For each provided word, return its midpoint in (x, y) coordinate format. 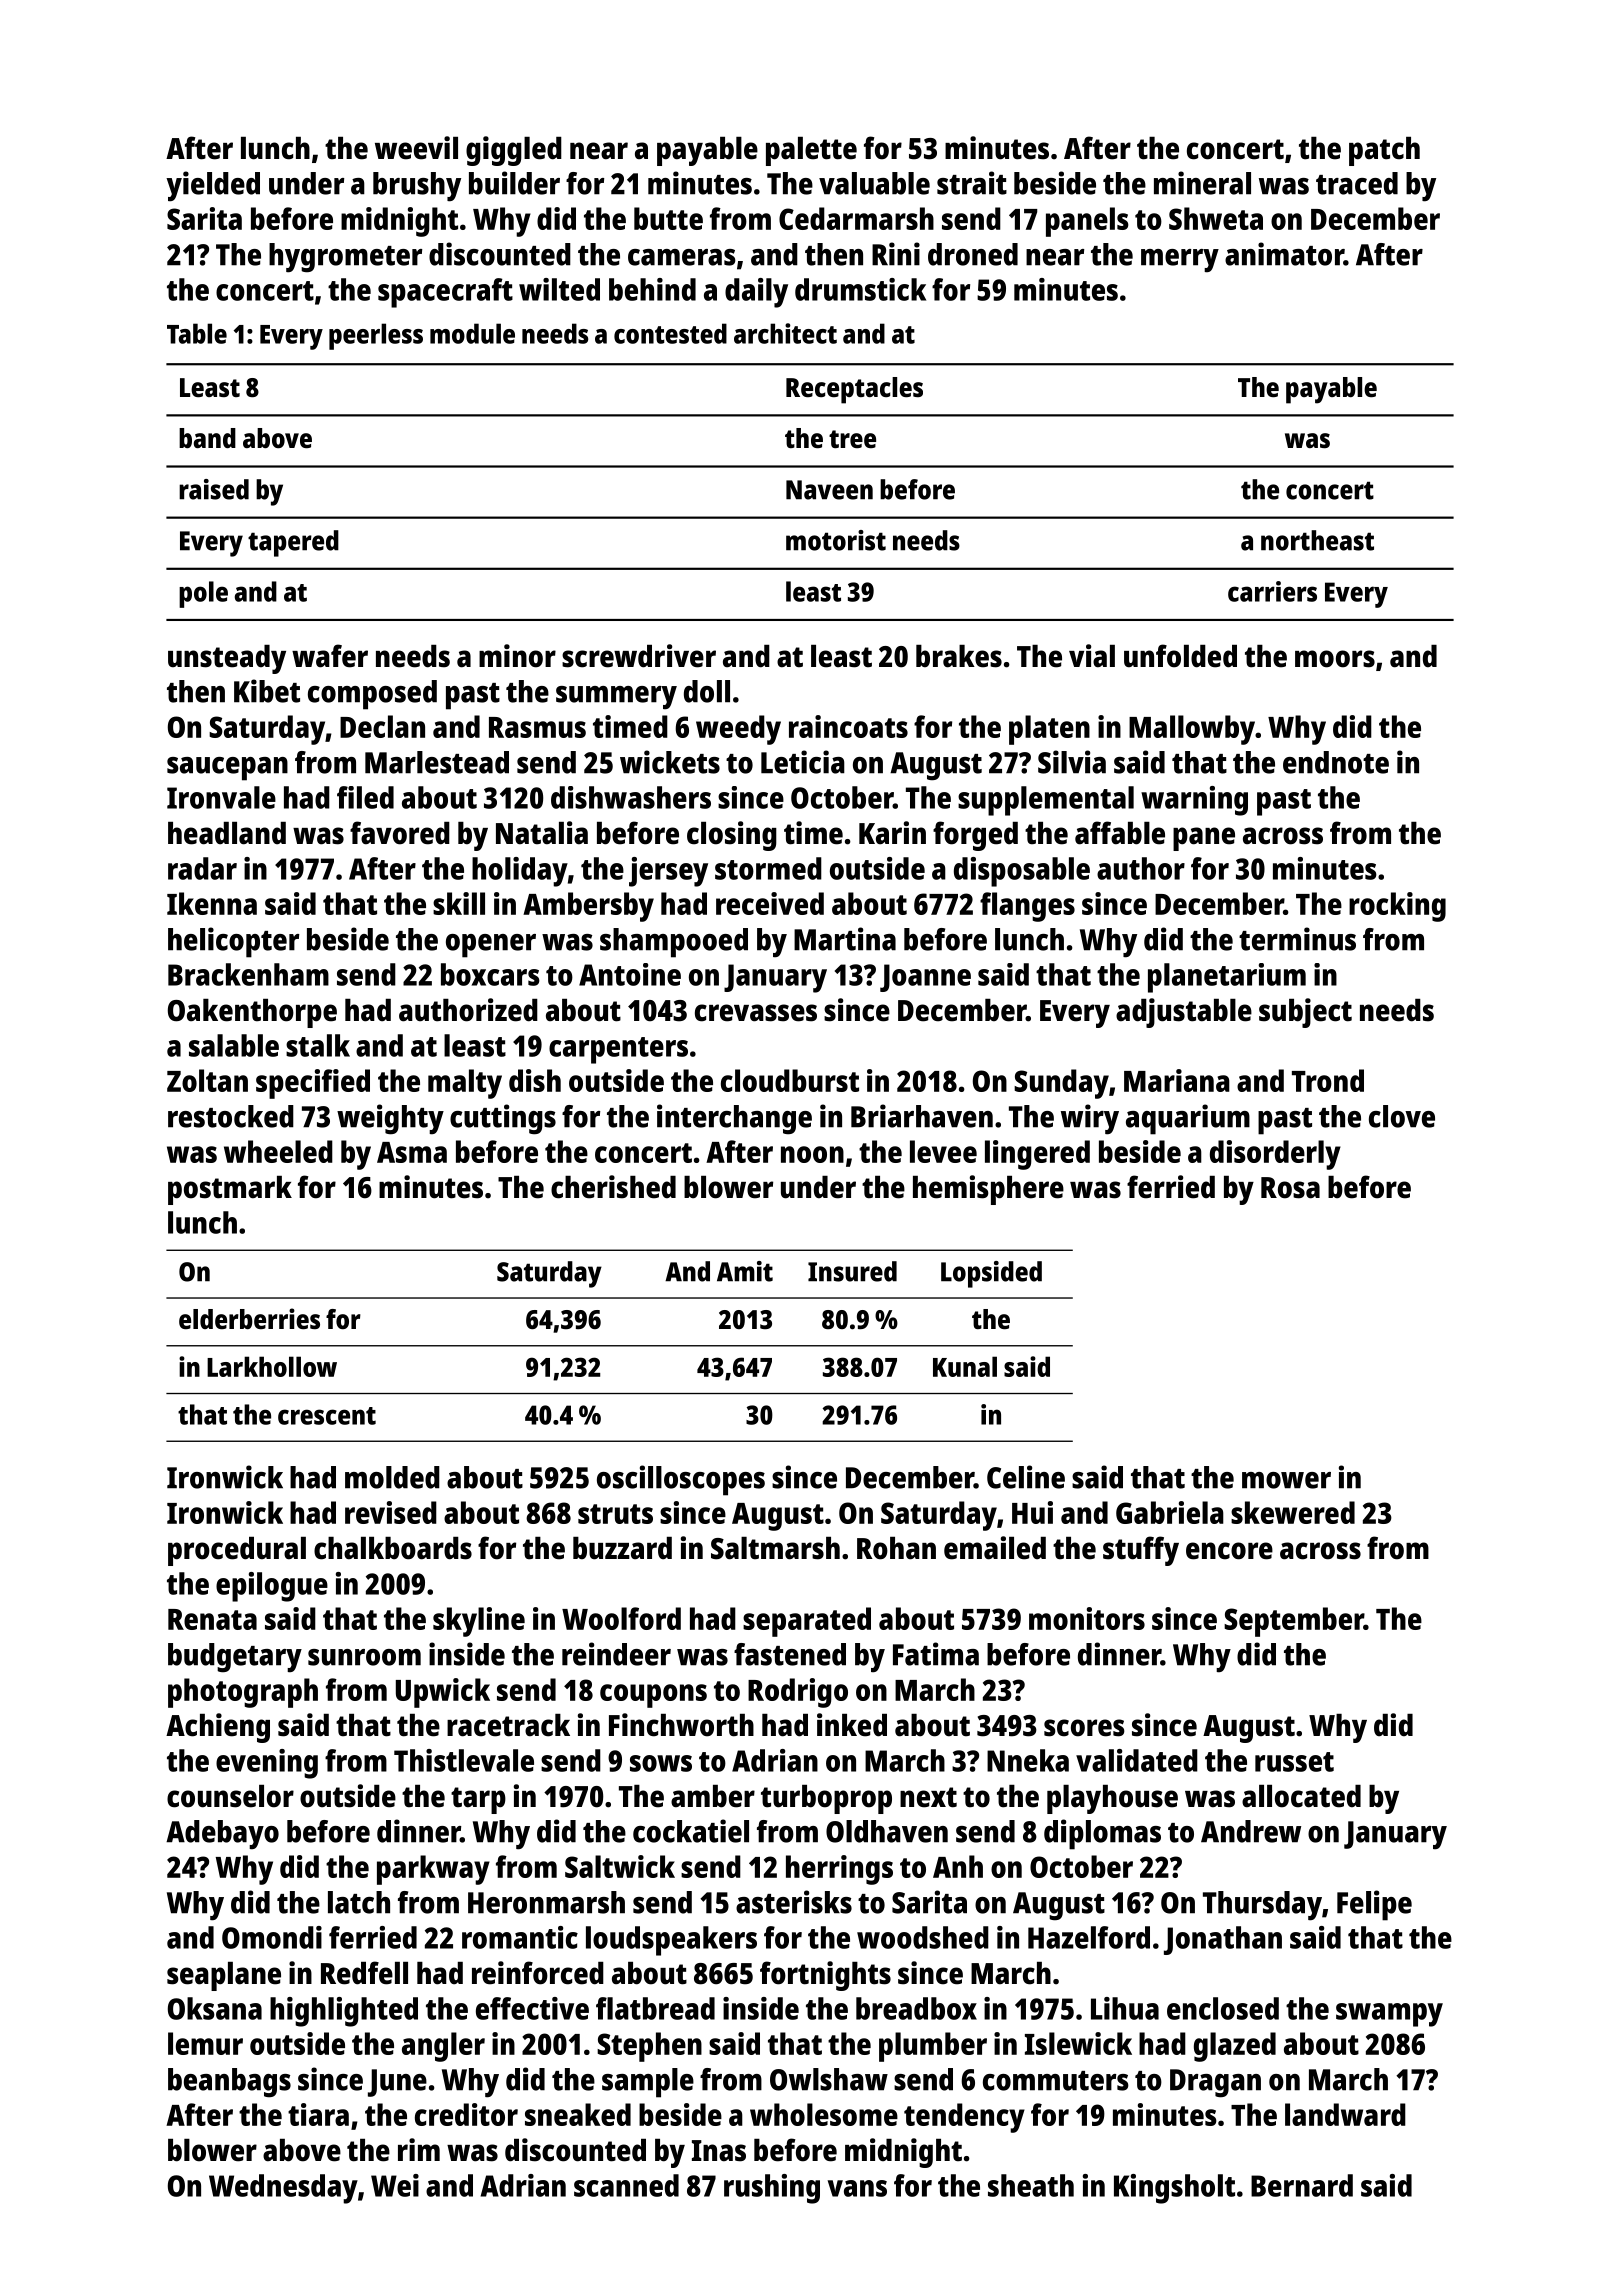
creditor (466, 2114)
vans (857, 2188)
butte (668, 218)
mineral (1202, 183)
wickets (670, 762)
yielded (213, 186)
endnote (1336, 762)
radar (202, 868)
